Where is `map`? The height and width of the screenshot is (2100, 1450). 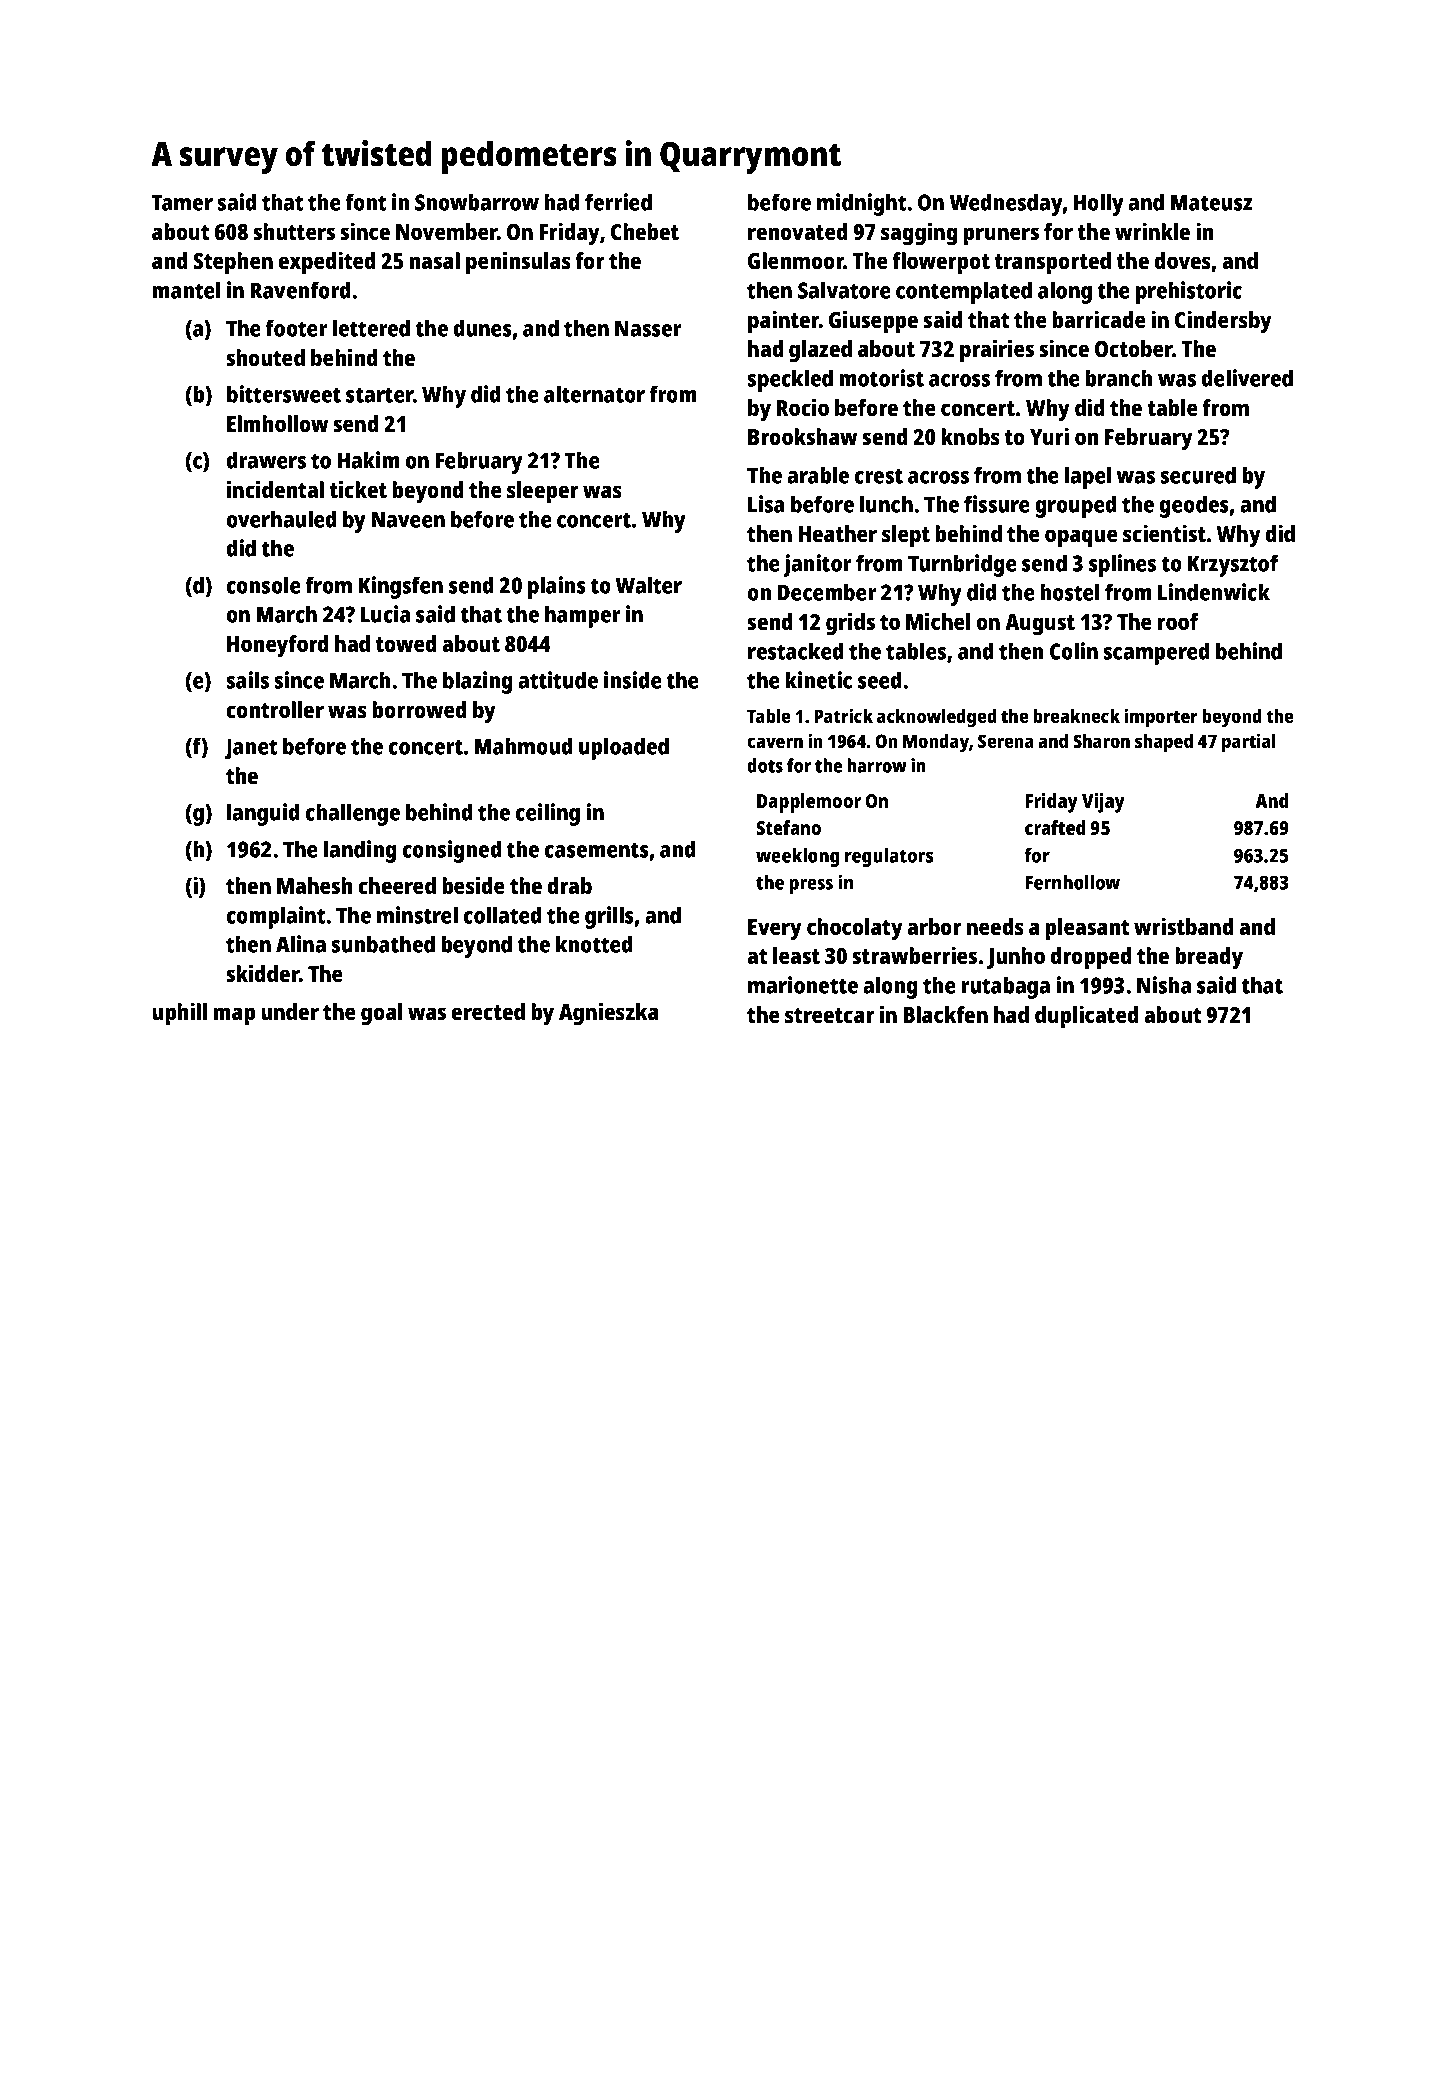
map is located at coordinates (234, 1016).
